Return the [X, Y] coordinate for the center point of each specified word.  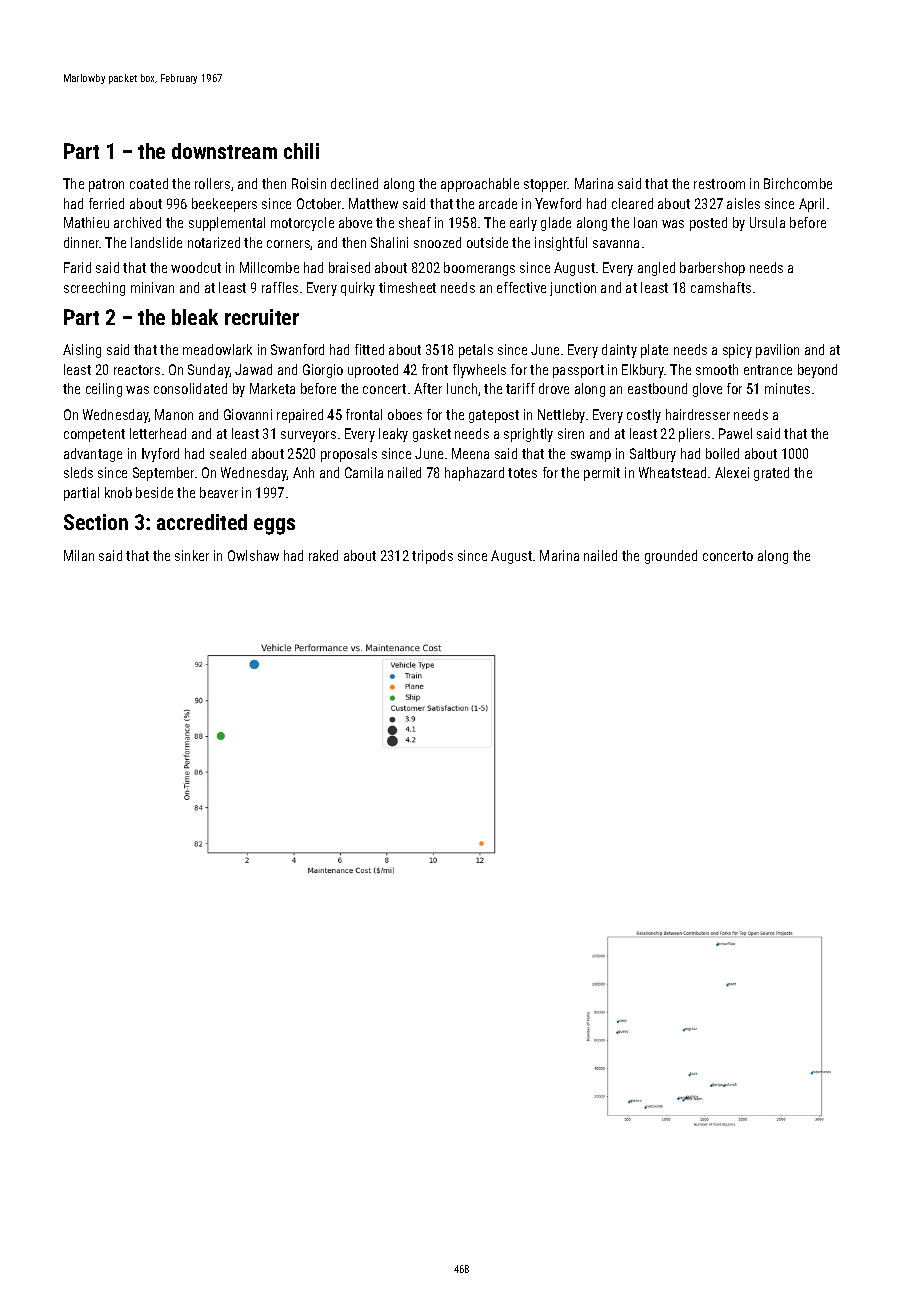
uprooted [373, 371]
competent [94, 435]
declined [354, 183]
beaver [219, 492]
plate [654, 351]
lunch [462, 388]
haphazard [474, 474]
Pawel [735, 433]
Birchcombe [798, 183]
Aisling [82, 351]
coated [149, 183]
